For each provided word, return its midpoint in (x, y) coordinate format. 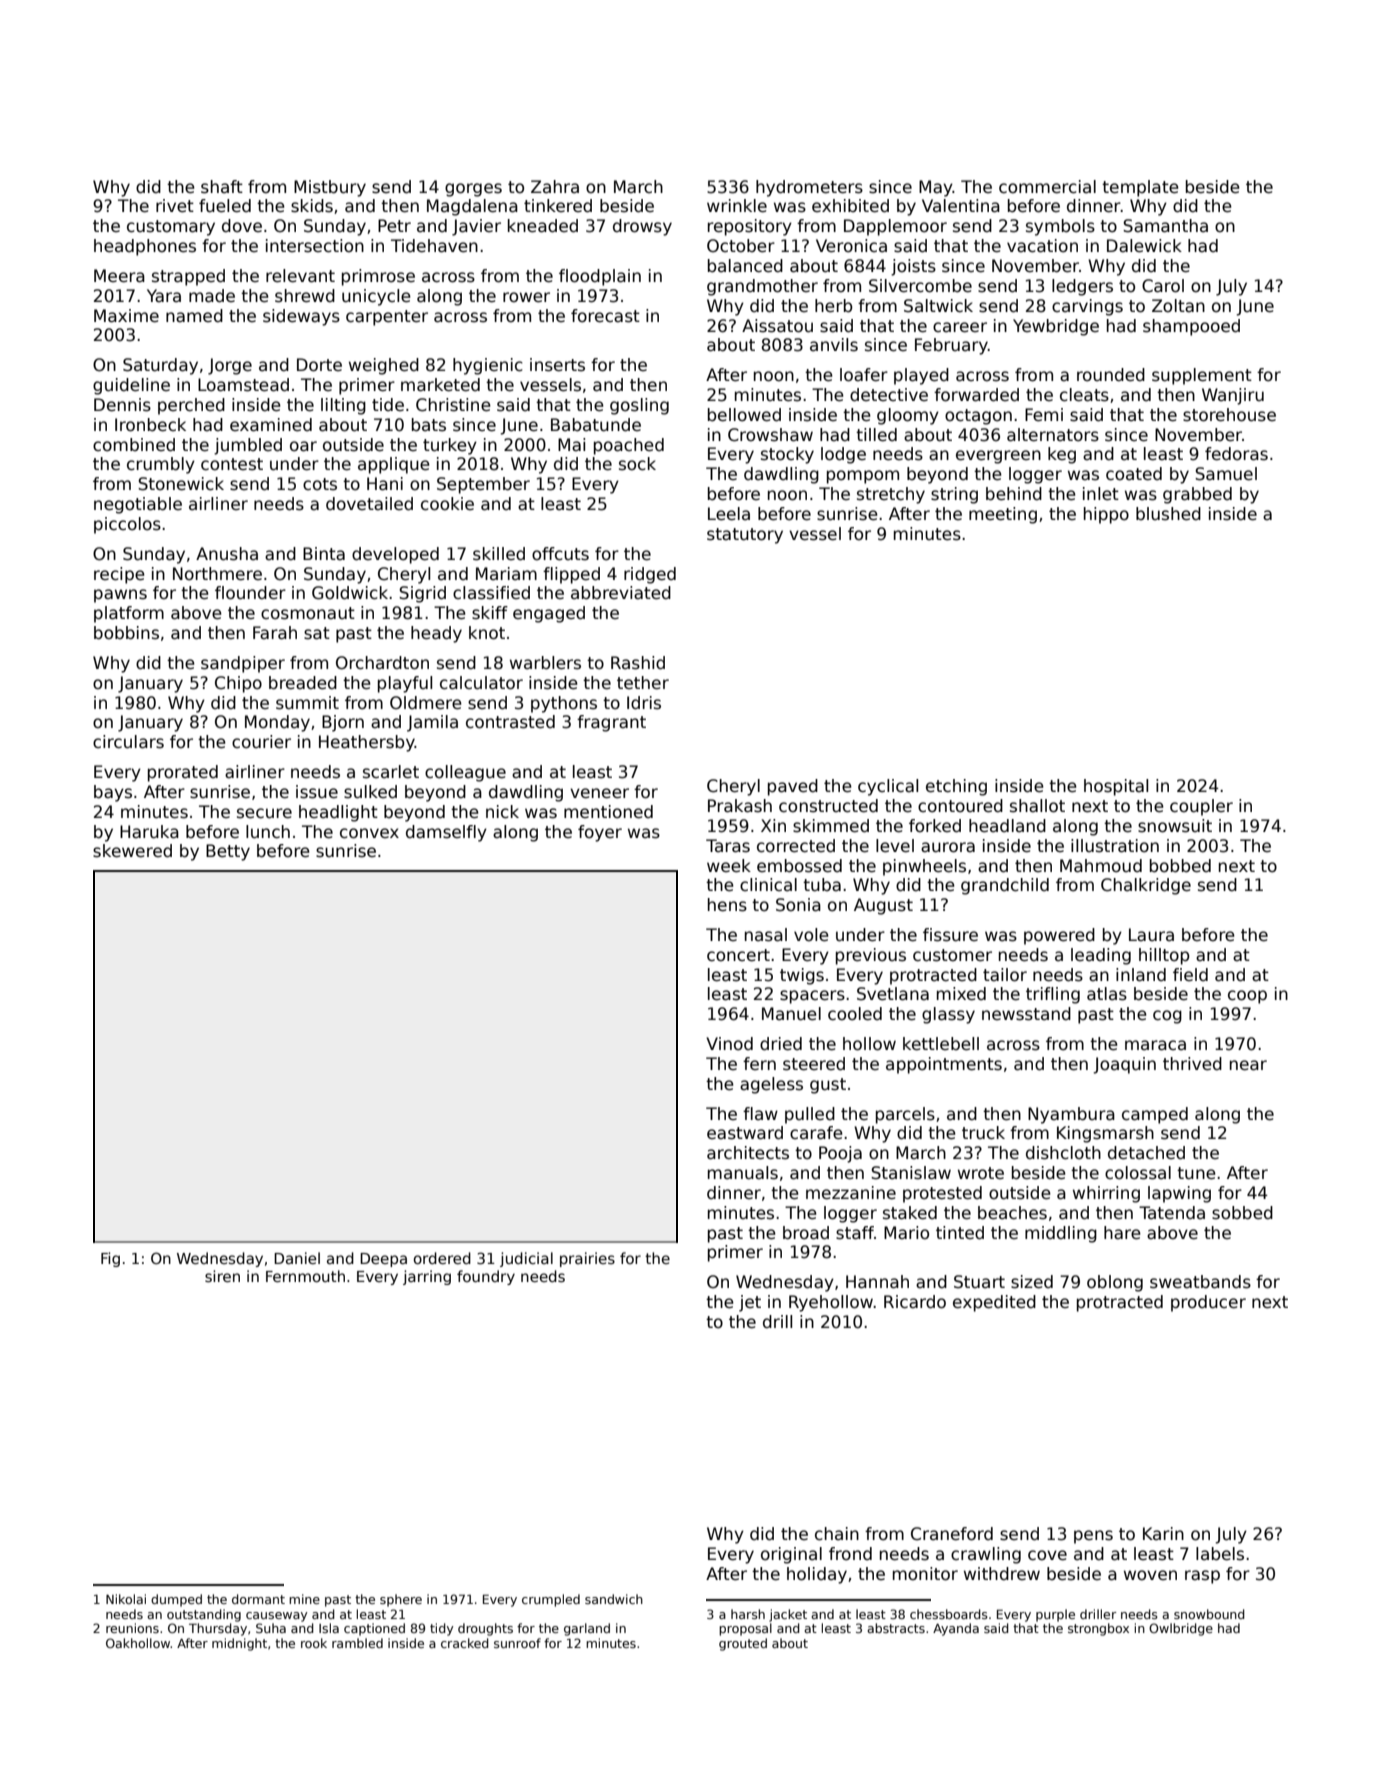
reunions (132, 1628)
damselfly (446, 833)
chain (837, 1534)
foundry (486, 1277)
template (1140, 188)
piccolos (127, 525)
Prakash (740, 806)
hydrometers (809, 188)
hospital (1116, 787)
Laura (1151, 935)
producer (1208, 1303)
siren (222, 1276)
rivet (175, 206)
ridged (650, 575)
